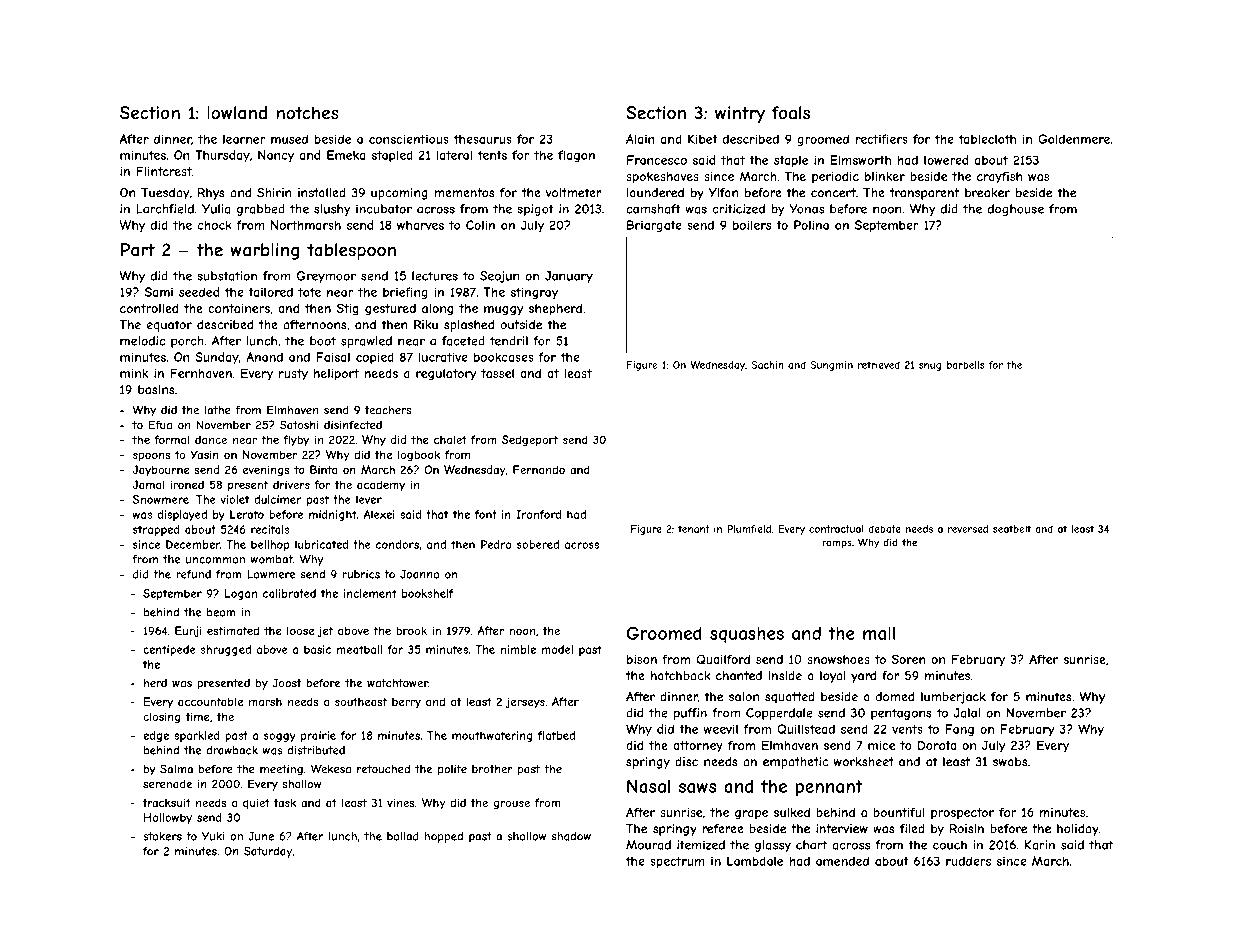 This screenshot has width=1233, height=952. Describe the element at coordinates (677, 862) in the screenshot. I see `spectrum` at that location.
